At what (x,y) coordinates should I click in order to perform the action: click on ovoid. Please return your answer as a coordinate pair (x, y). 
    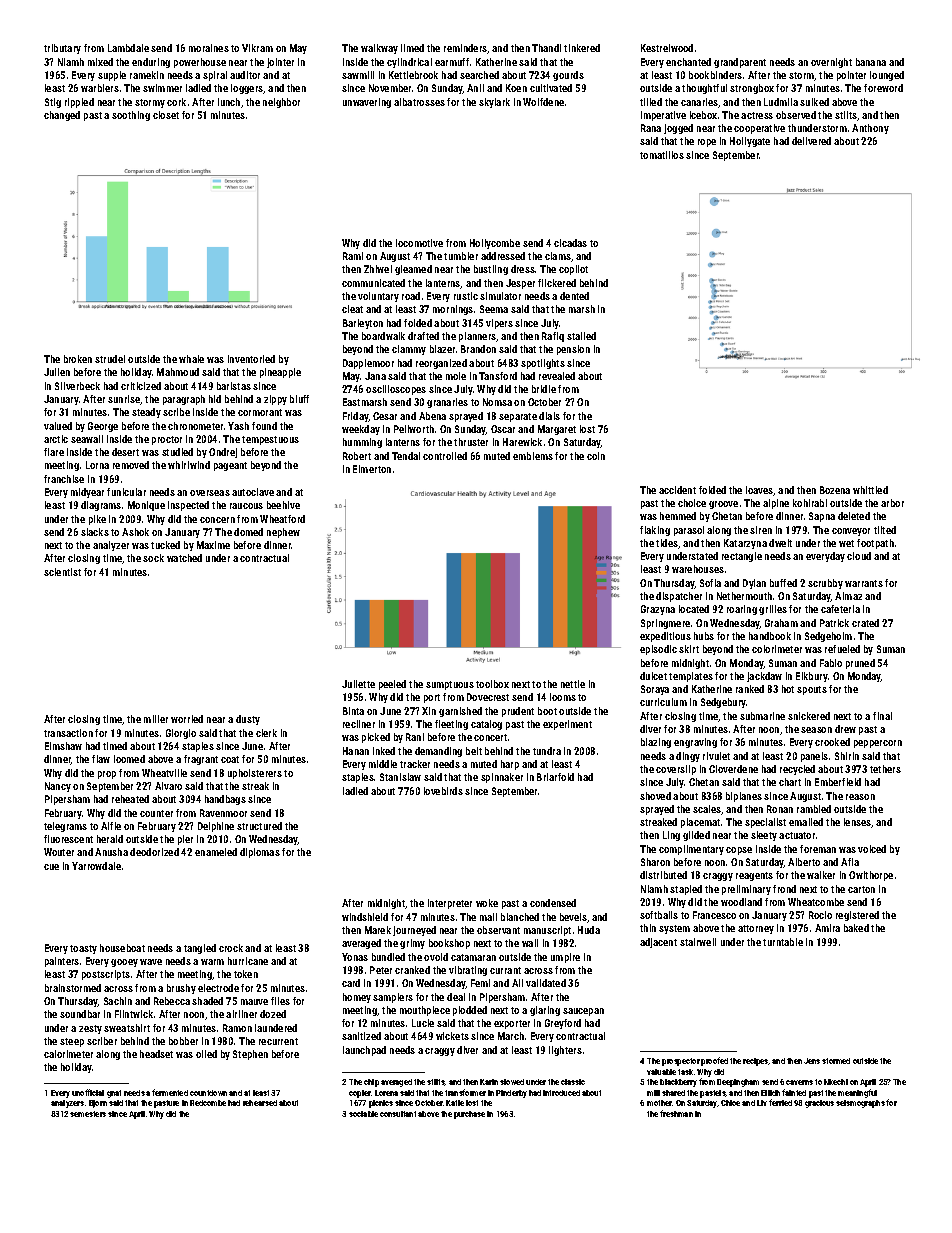
    Looking at the image, I should click on (436, 957).
